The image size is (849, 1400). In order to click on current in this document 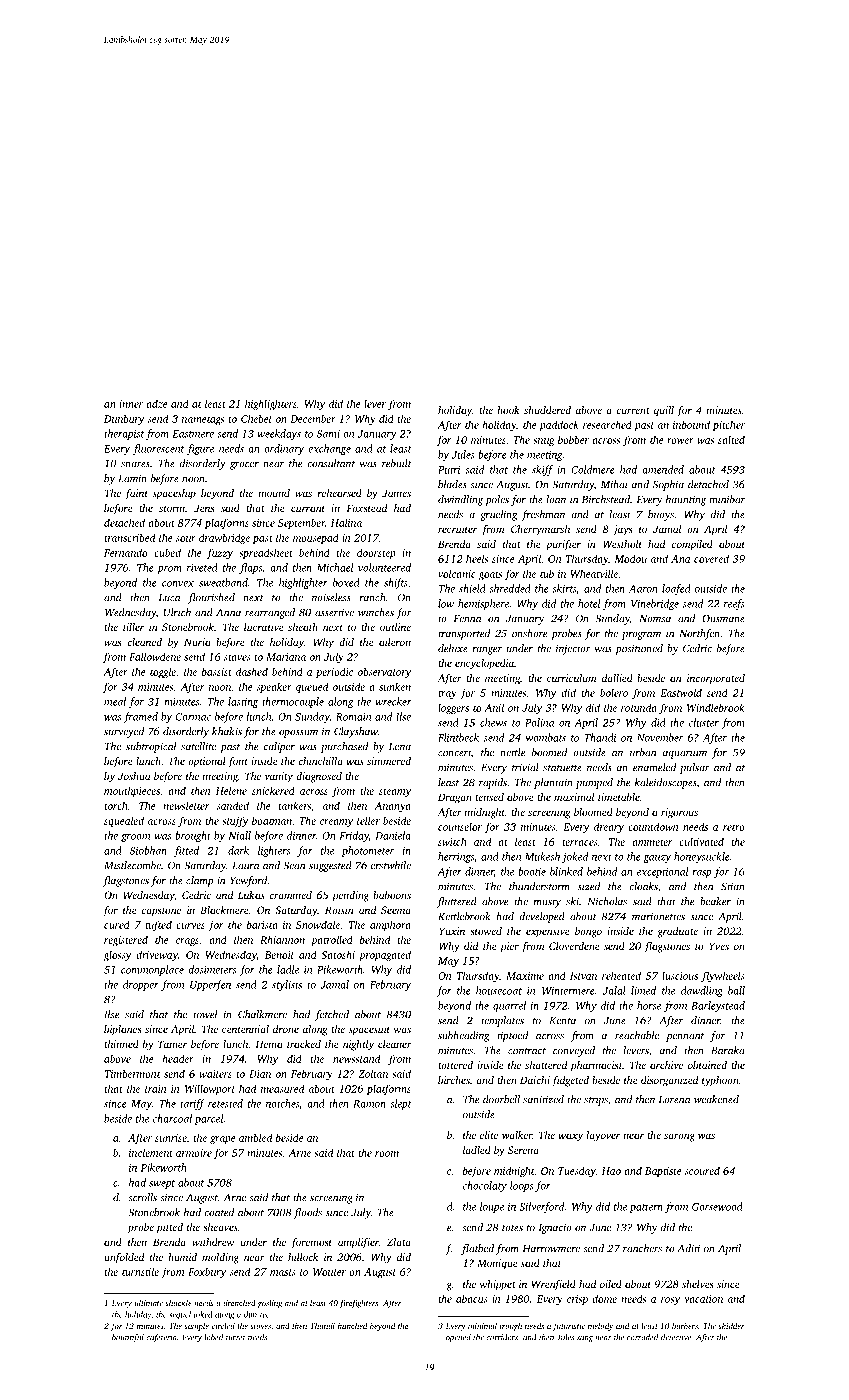, I will do `click(633, 411)`.
